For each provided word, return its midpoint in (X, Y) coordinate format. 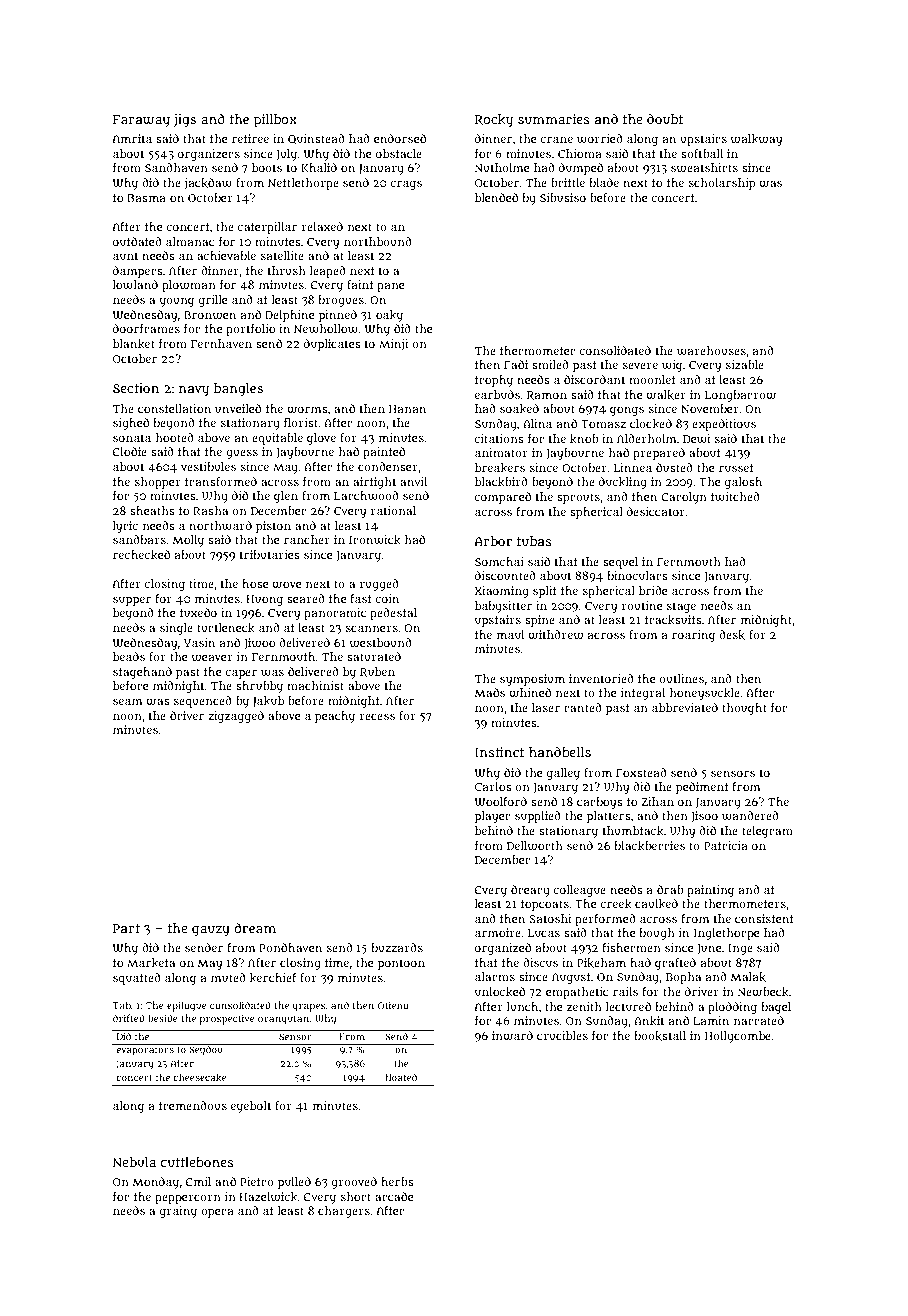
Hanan (407, 409)
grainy (178, 1212)
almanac (190, 241)
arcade (394, 1196)
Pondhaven (290, 947)
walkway (756, 140)
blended (496, 197)
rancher (307, 539)
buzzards (397, 947)
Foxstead (641, 772)
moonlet (652, 379)
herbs (397, 1181)
